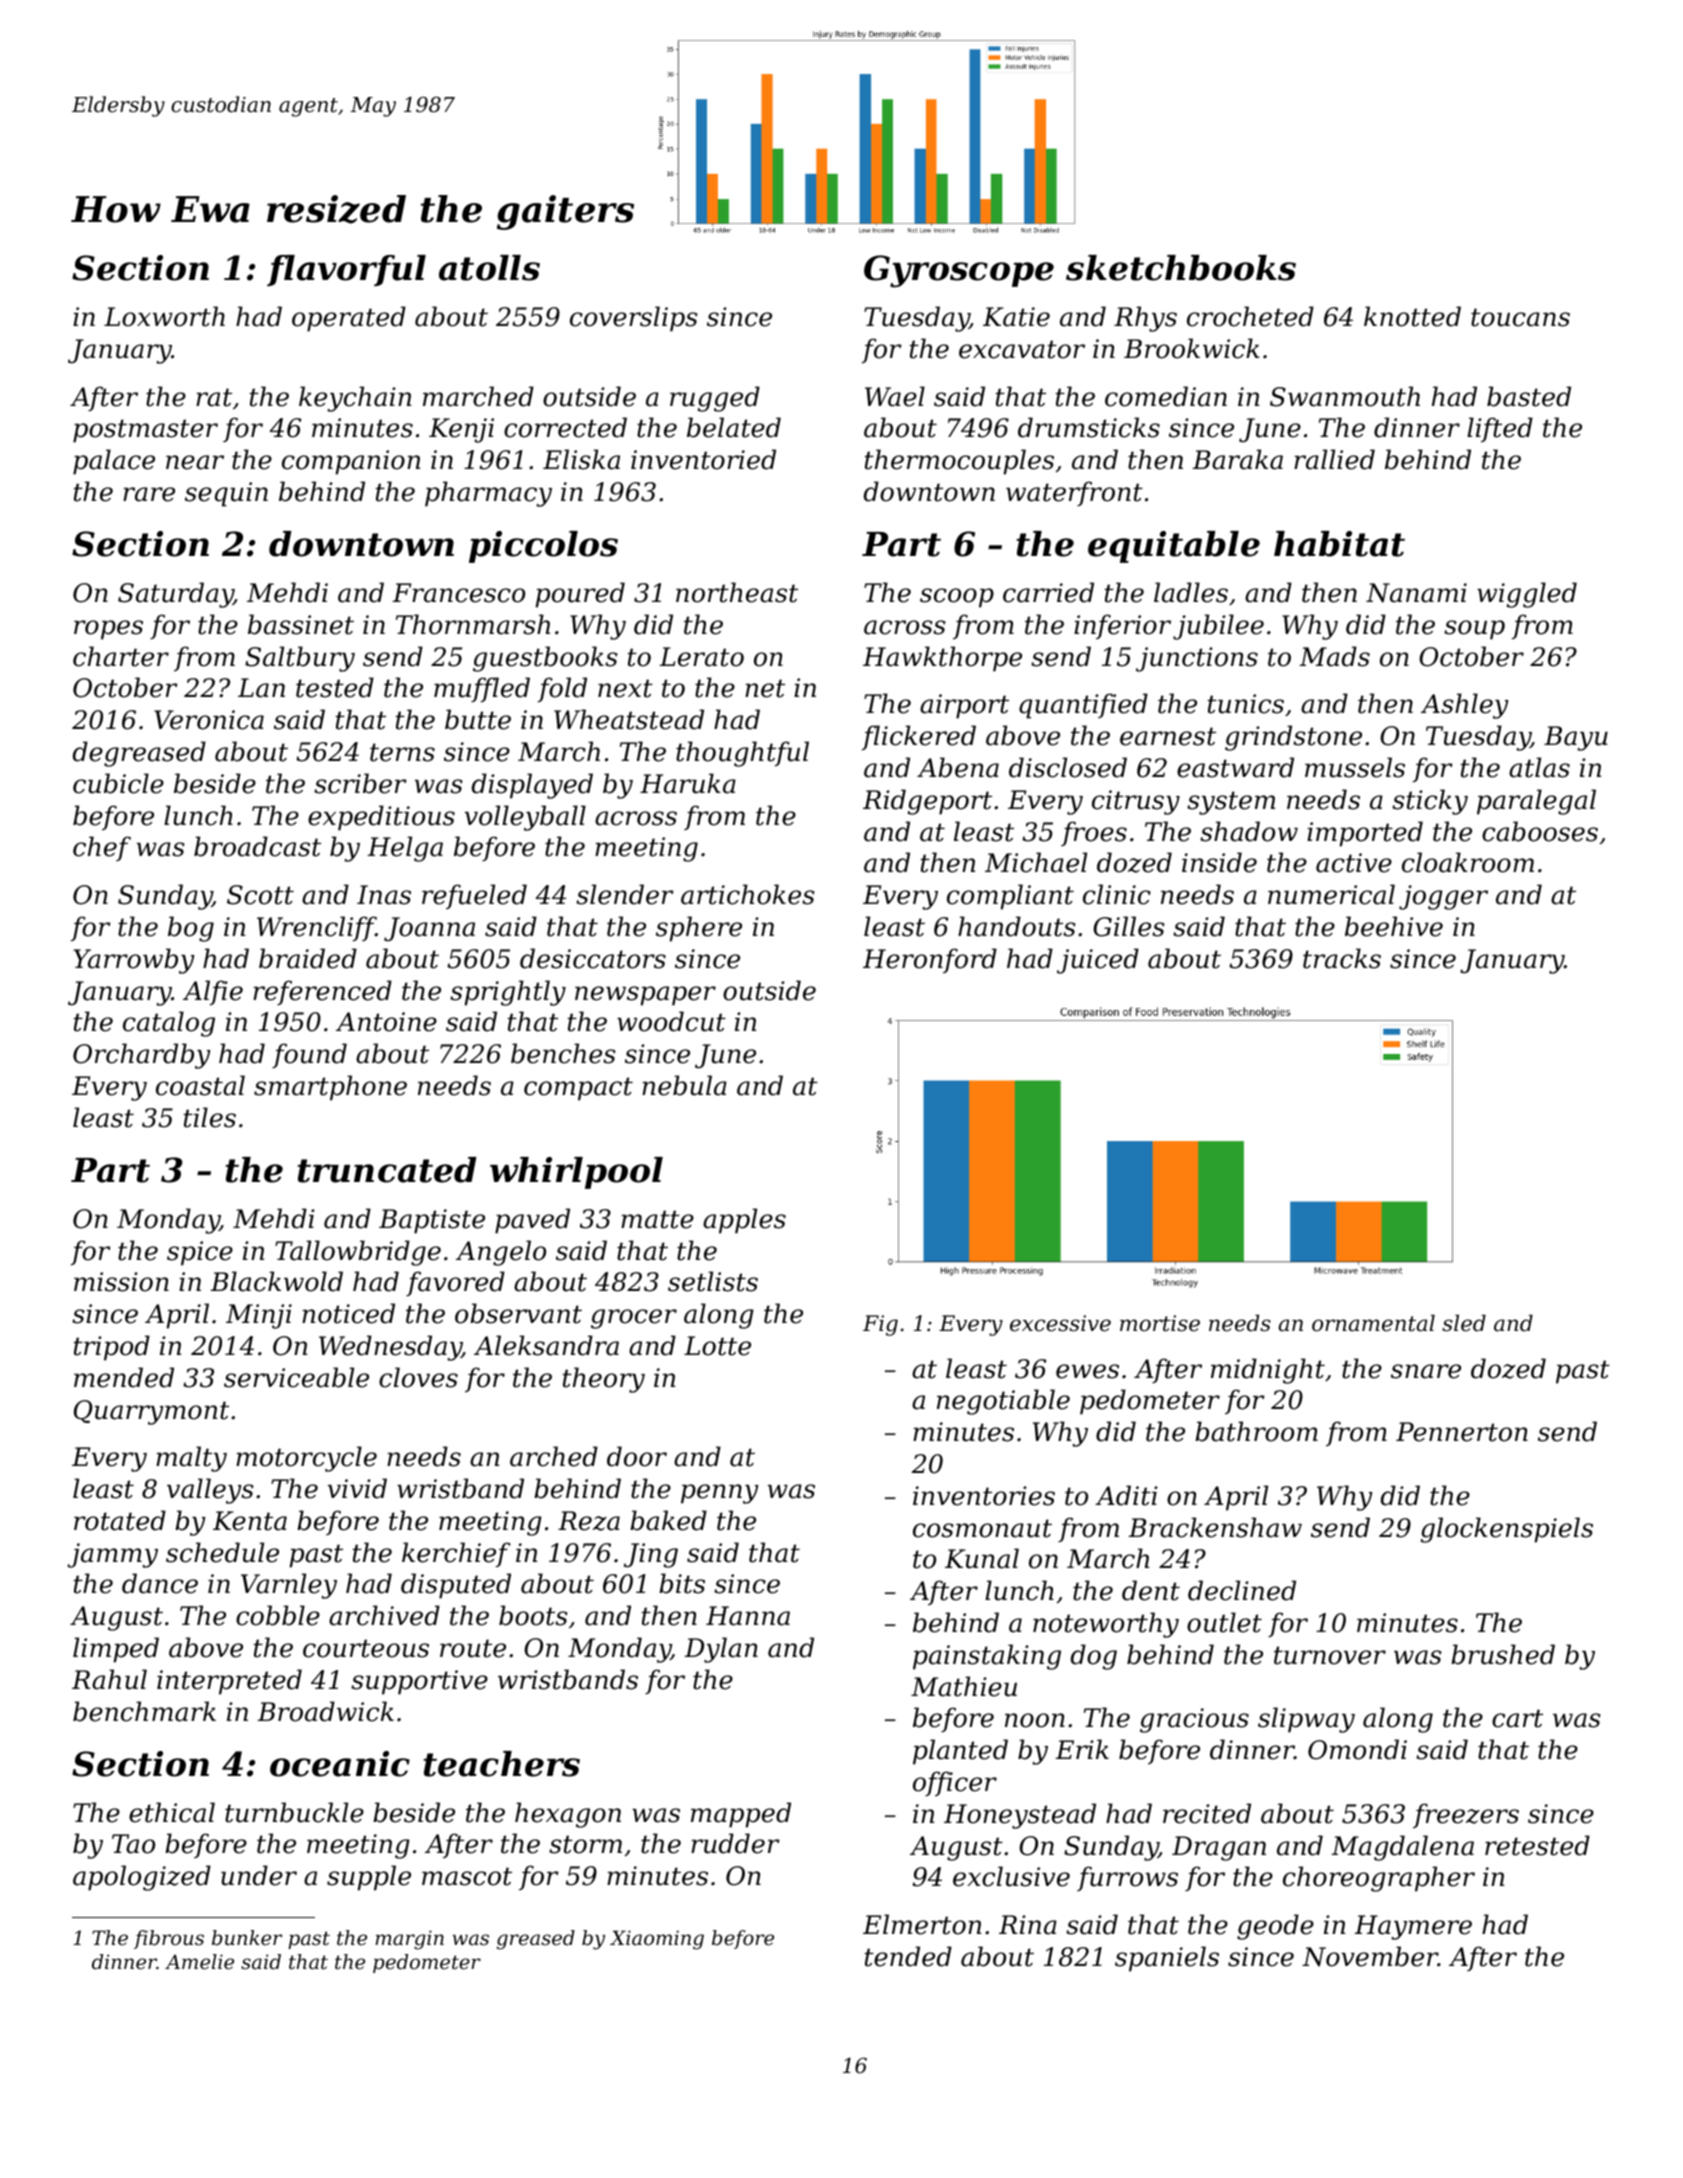 The image size is (1683, 2178). I want to click on tracks, so click(1342, 958).
